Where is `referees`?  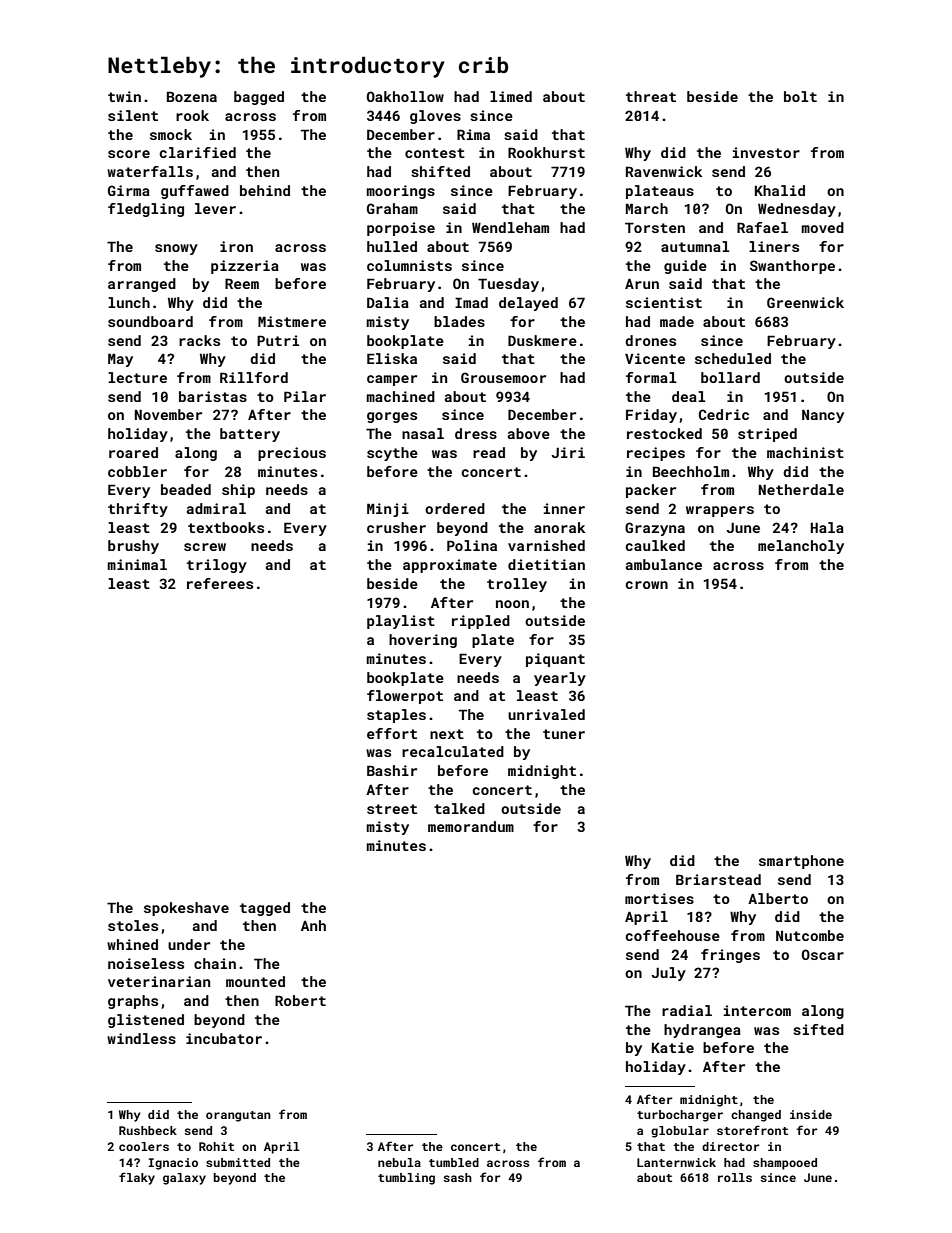
referees is located at coordinates (220, 583).
